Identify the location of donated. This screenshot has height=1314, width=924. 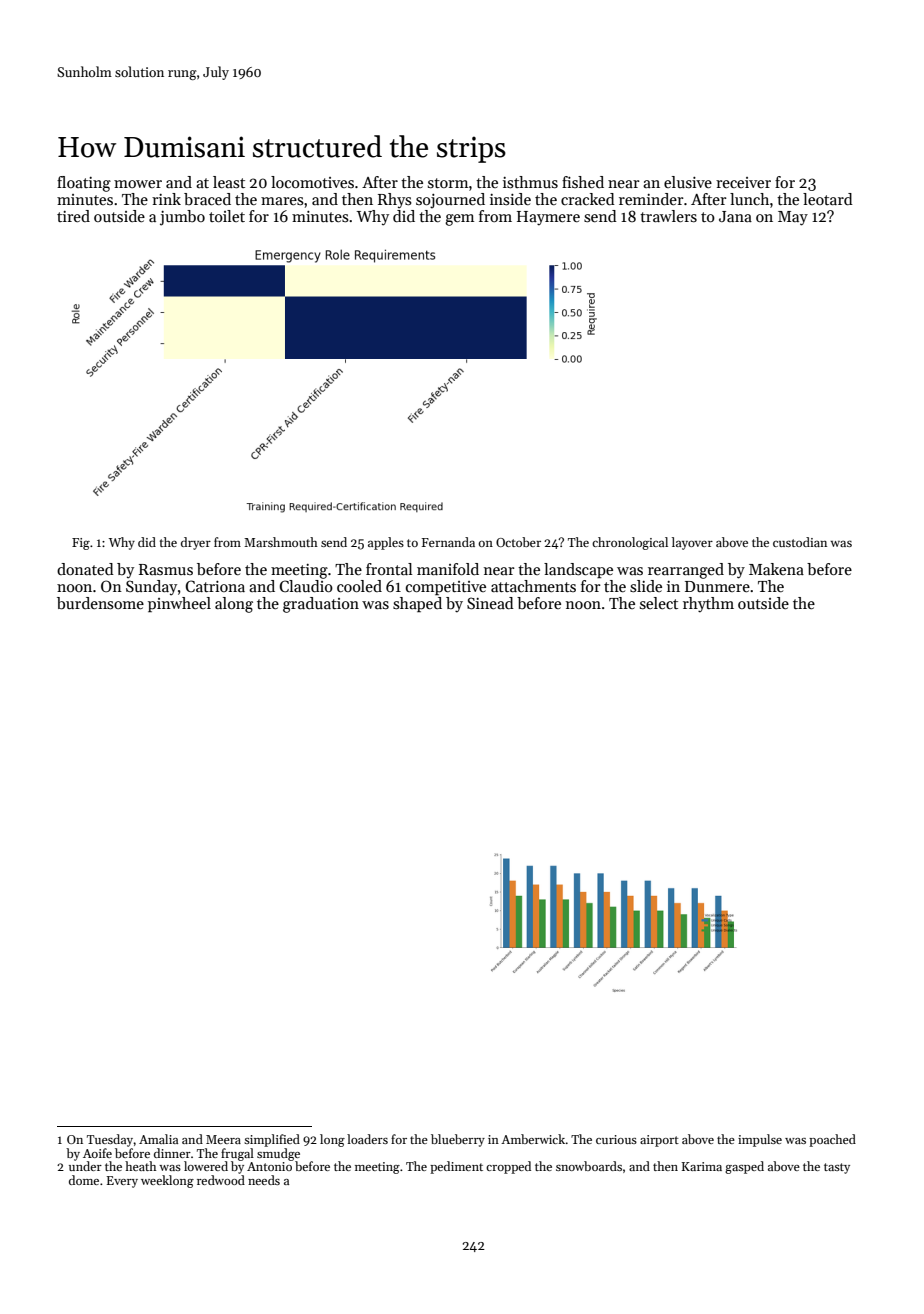
(85, 569).
